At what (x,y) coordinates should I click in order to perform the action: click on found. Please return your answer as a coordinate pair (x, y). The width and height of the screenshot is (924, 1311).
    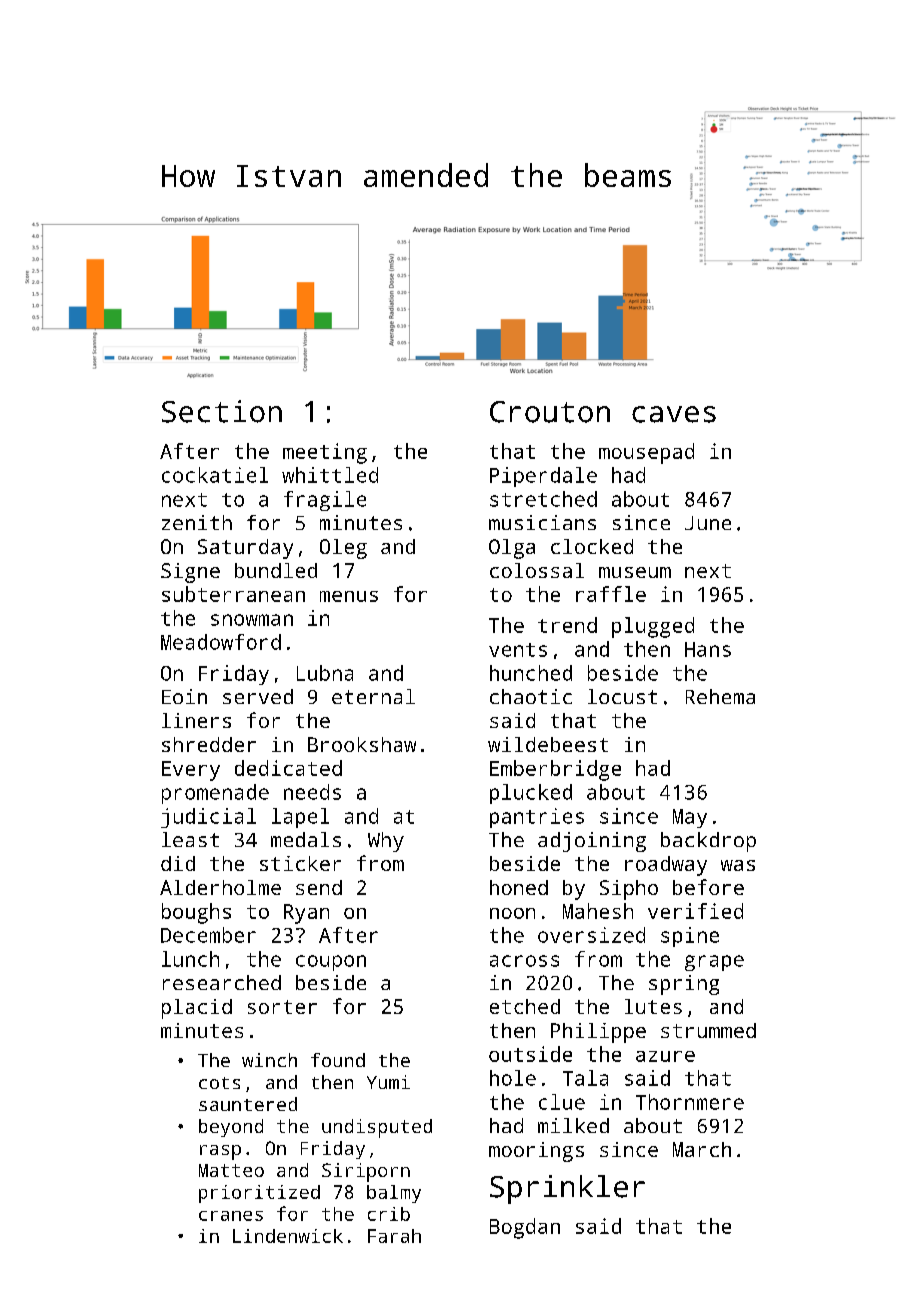
    Looking at the image, I should click on (338, 1060).
